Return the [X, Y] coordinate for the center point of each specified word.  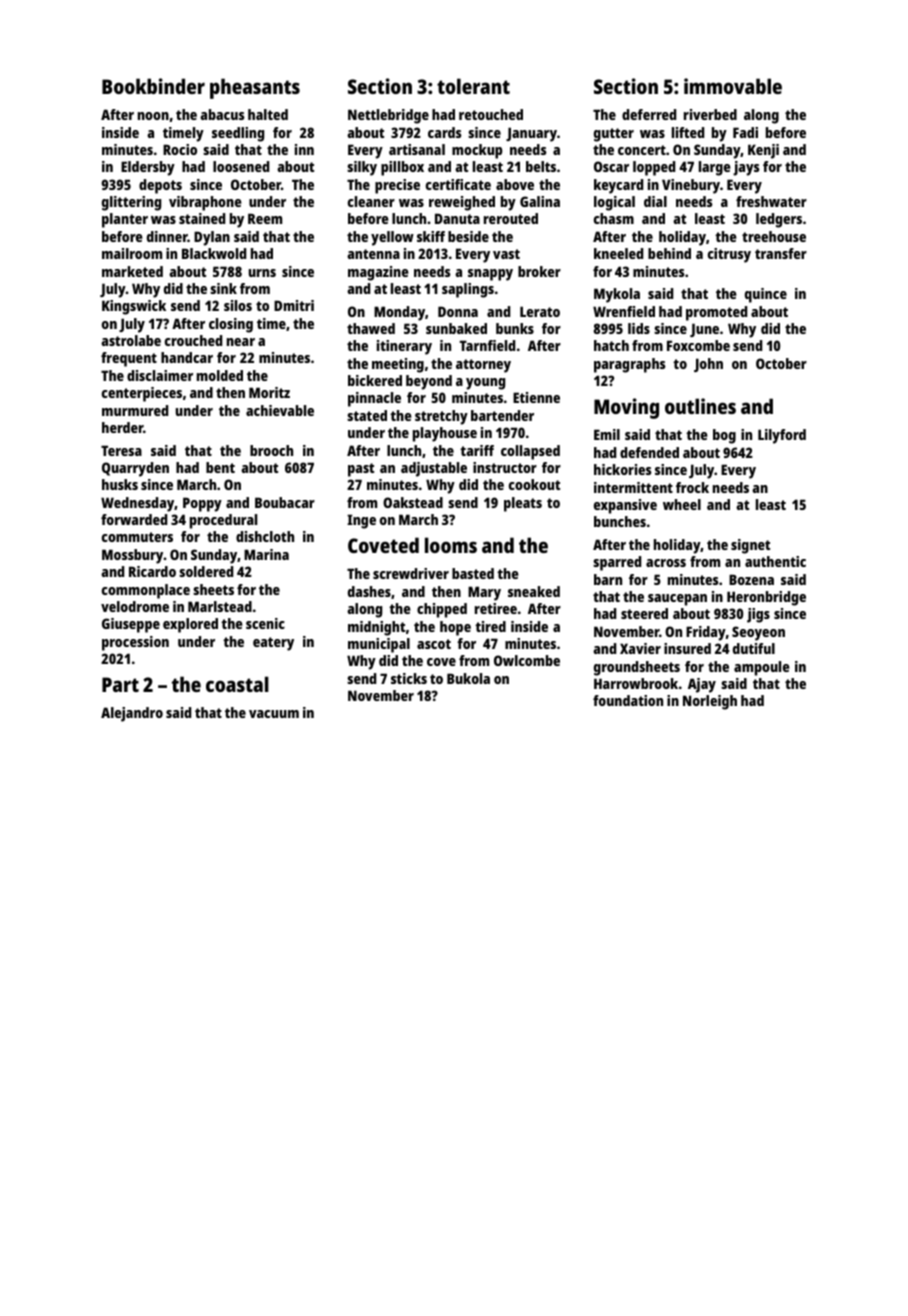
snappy [490, 275]
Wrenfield [624, 311]
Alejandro [132, 714]
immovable [733, 86]
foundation [628, 700]
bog [724, 436]
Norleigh [710, 702]
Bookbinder [153, 86]
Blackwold [214, 253]
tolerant [473, 86]
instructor [505, 467]
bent [220, 467]
